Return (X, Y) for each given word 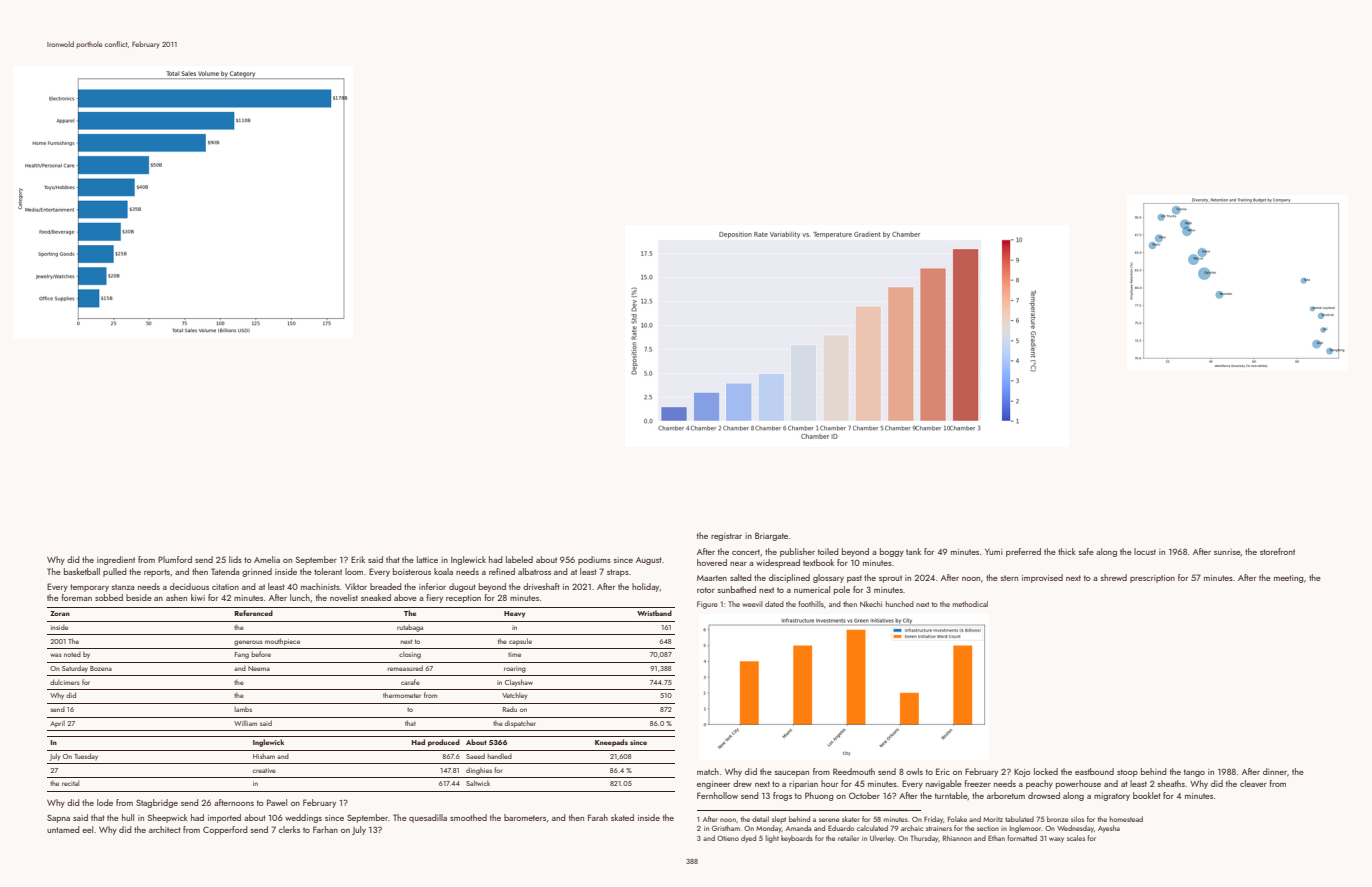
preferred (1023, 552)
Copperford (225, 830)
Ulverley (882, 839)
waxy (1056, 840)
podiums (594, 560)
